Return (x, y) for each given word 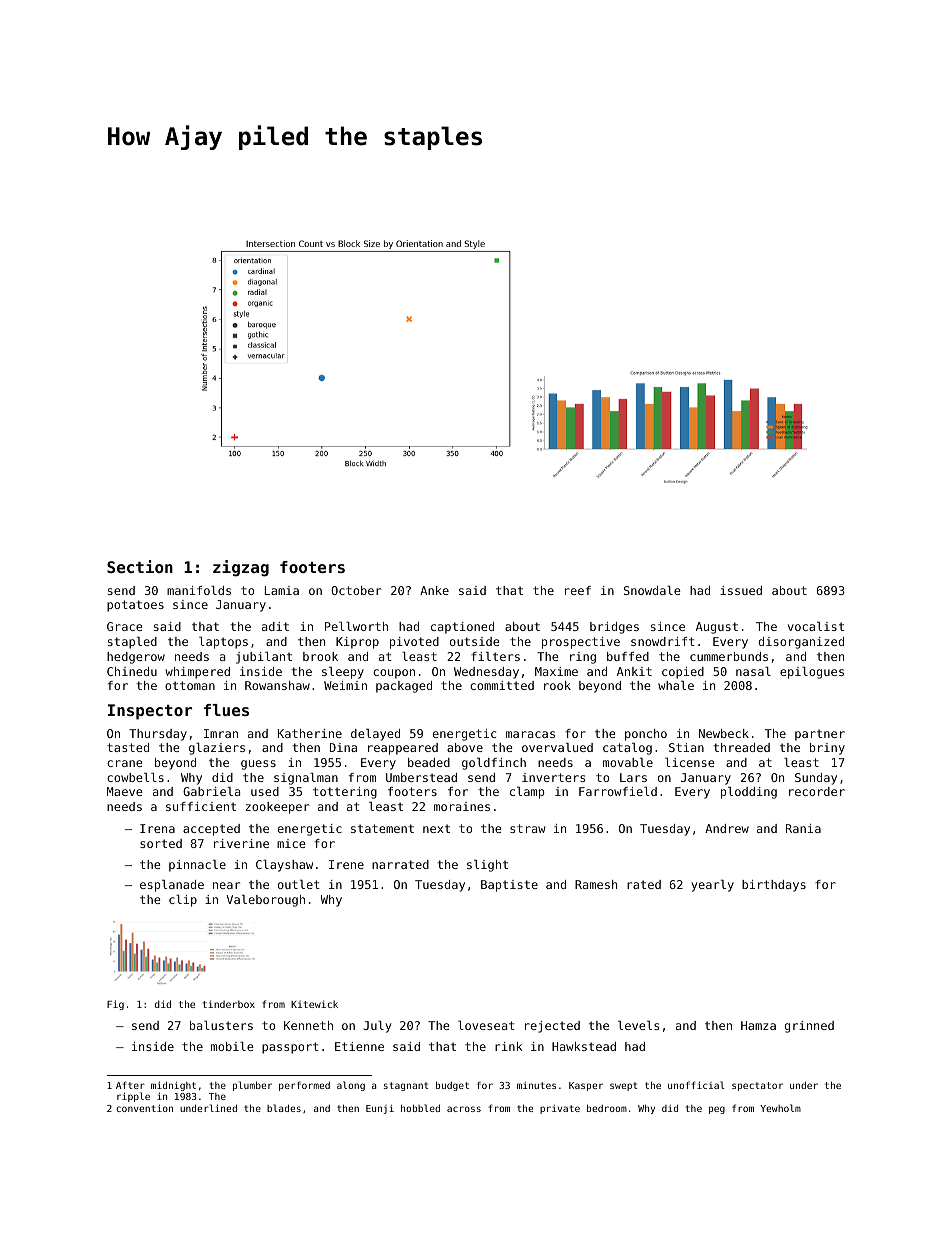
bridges (614, 628)
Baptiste (509, 886)
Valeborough (266, 901)
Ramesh (596, 884)
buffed (628, 656)
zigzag (241, 568)
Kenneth (308, 1025)
